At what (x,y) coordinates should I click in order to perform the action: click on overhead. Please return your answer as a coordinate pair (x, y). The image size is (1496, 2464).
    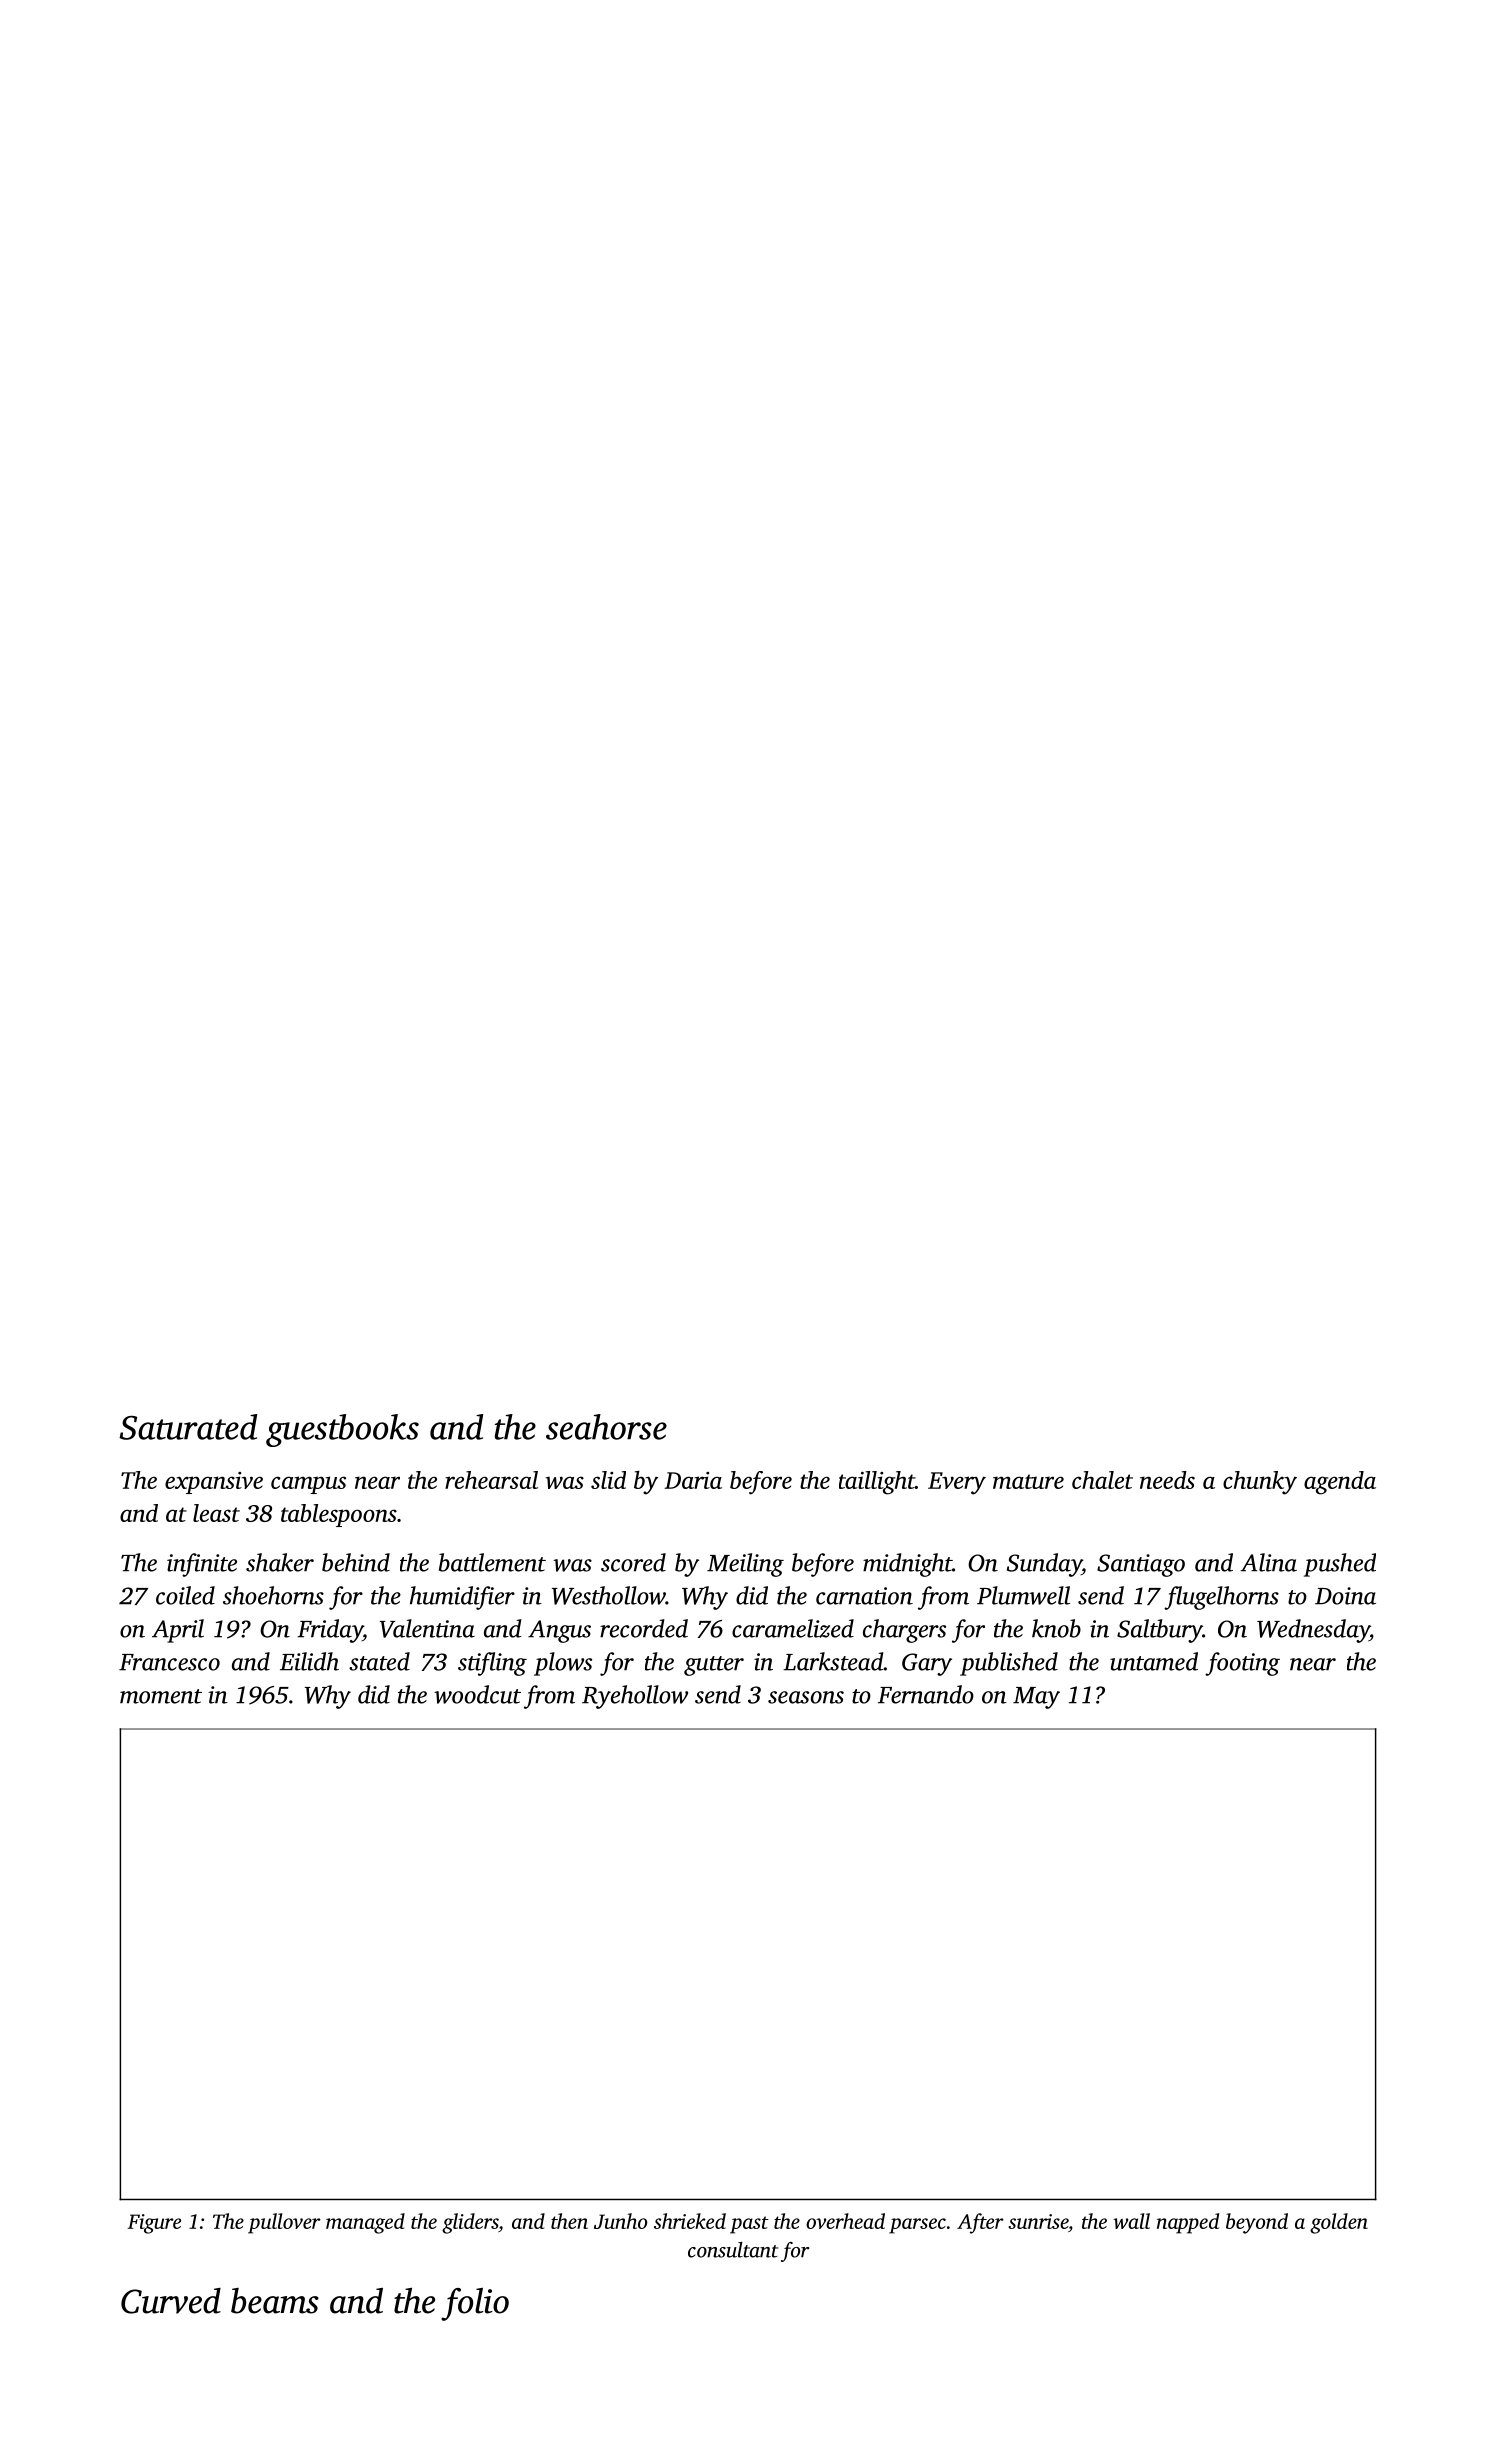
    Looking at the image, I should click on (845, 2221).
